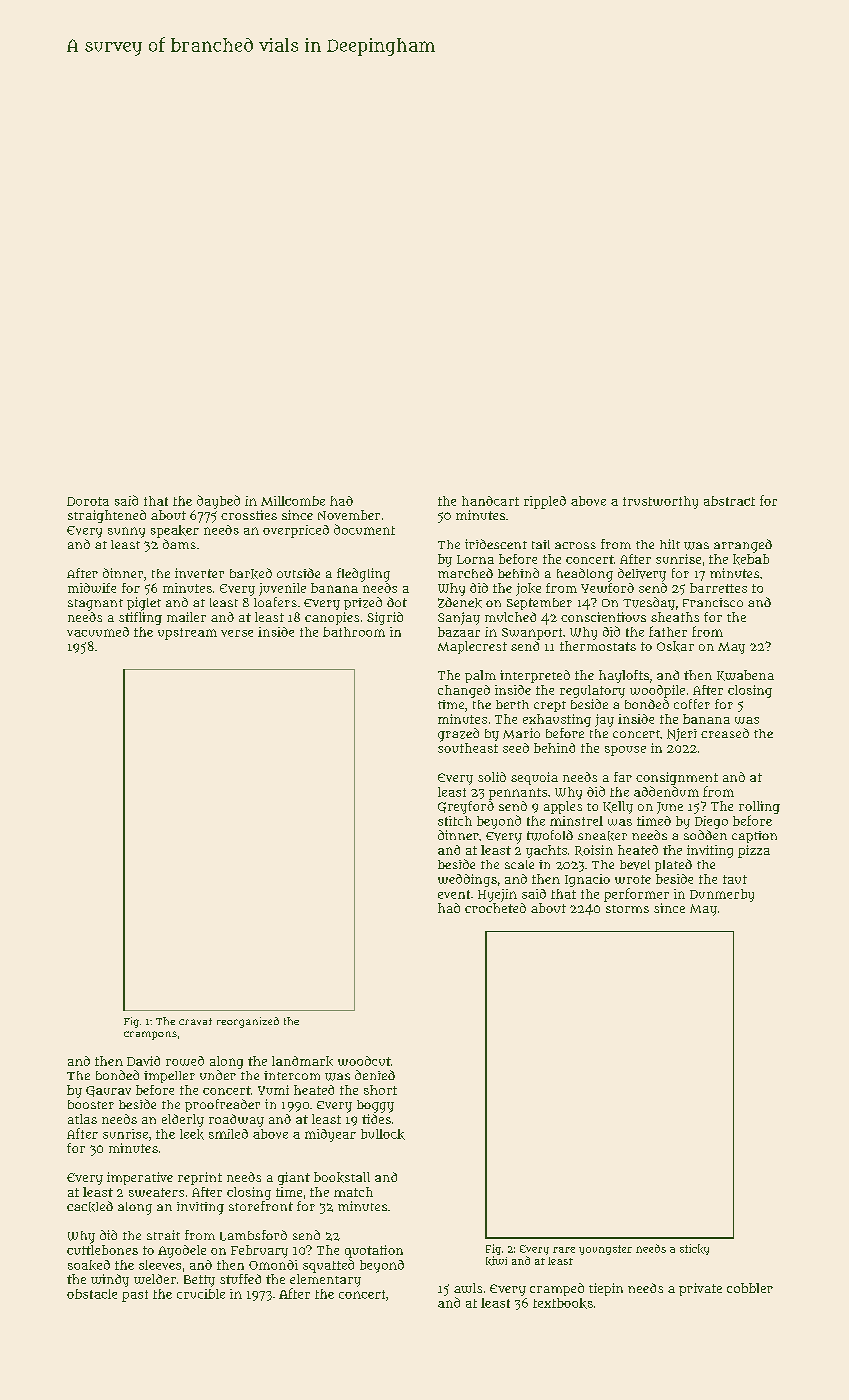 This screenshot has height=1400, width=849. I want to click on Maplecrest, so click(472, 647).
